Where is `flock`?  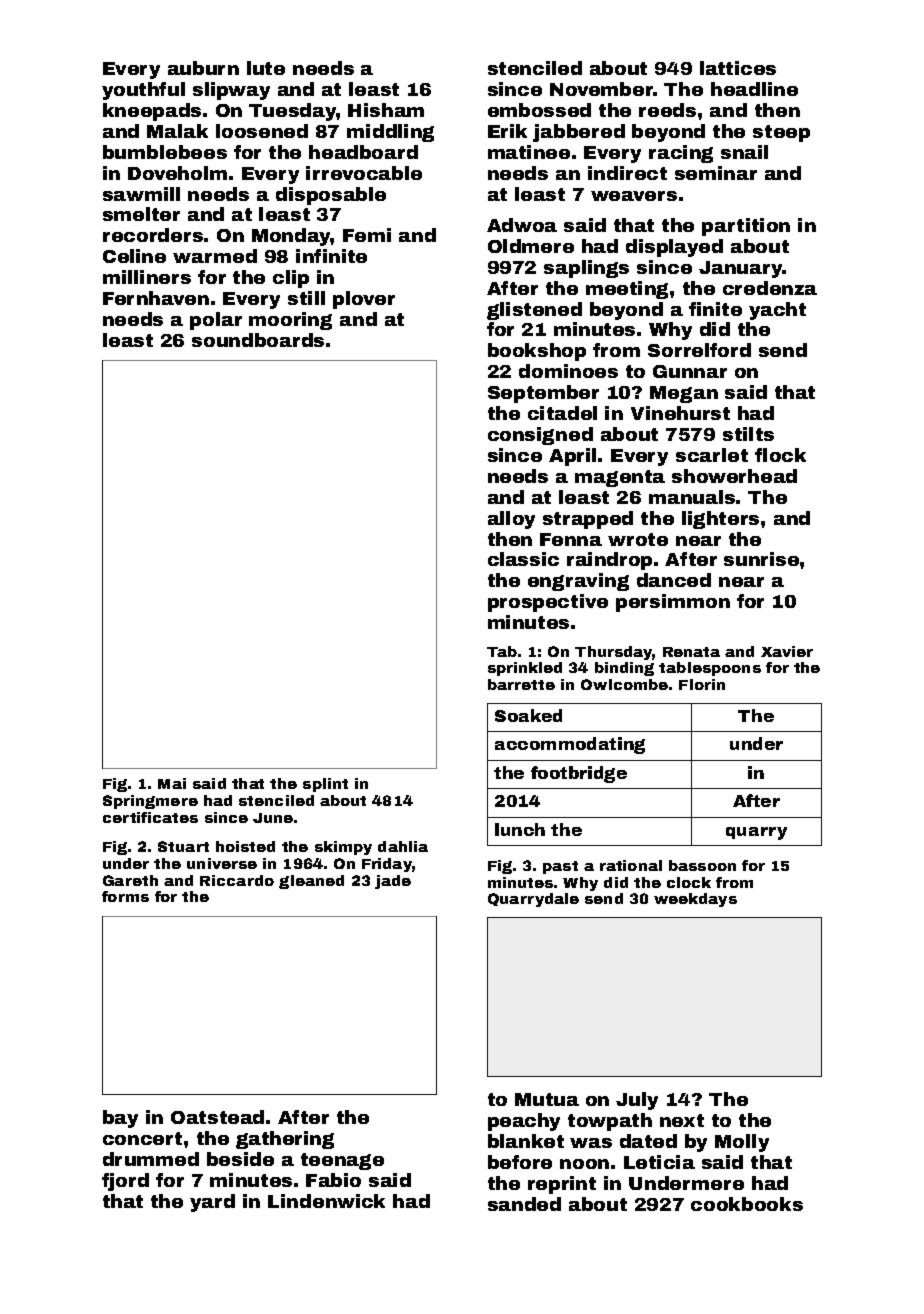
flock is located at coordinates (780, 455).
